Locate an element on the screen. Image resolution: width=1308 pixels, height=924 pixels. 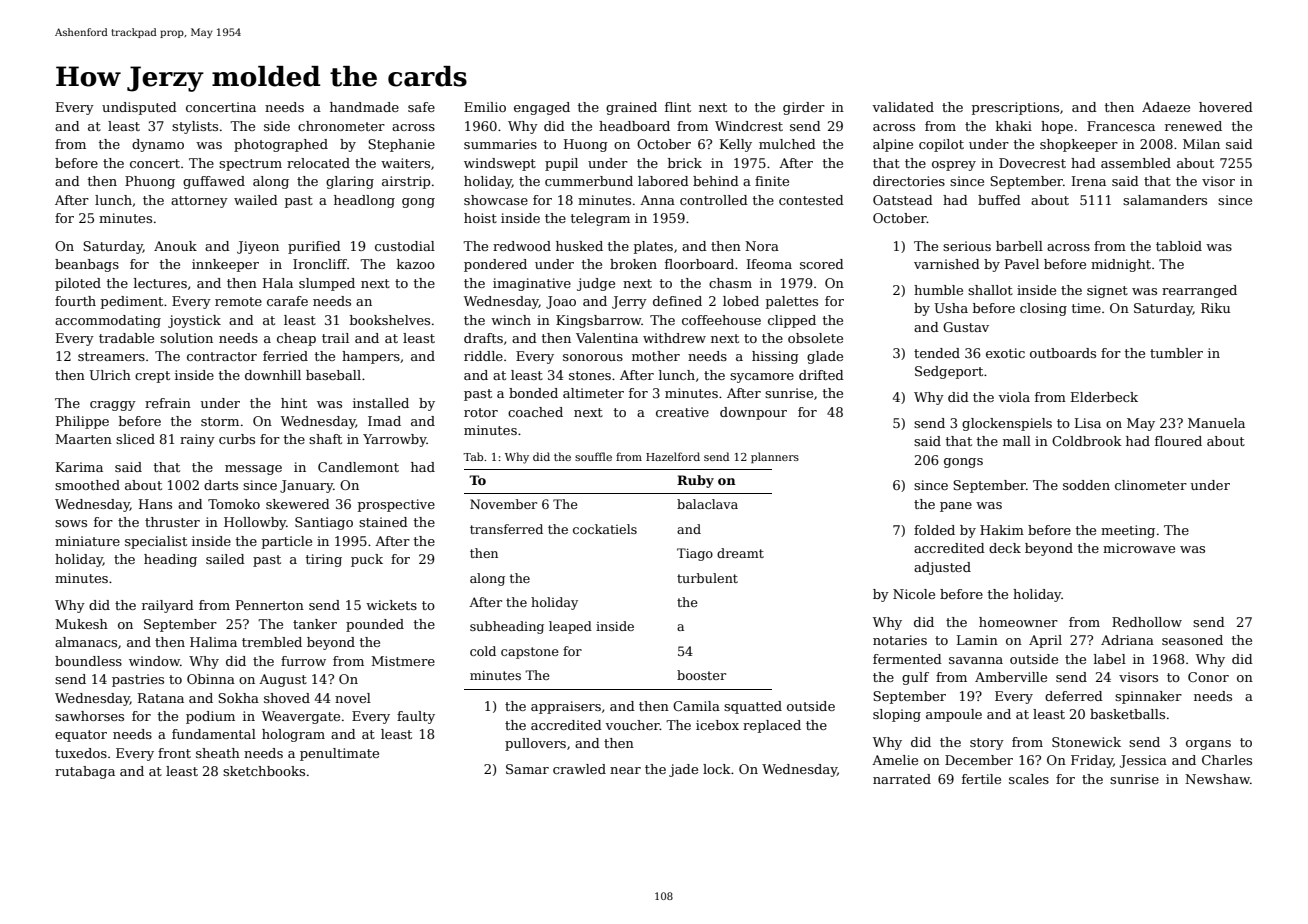
sketchbooks is located at coordinates (264, 771).
